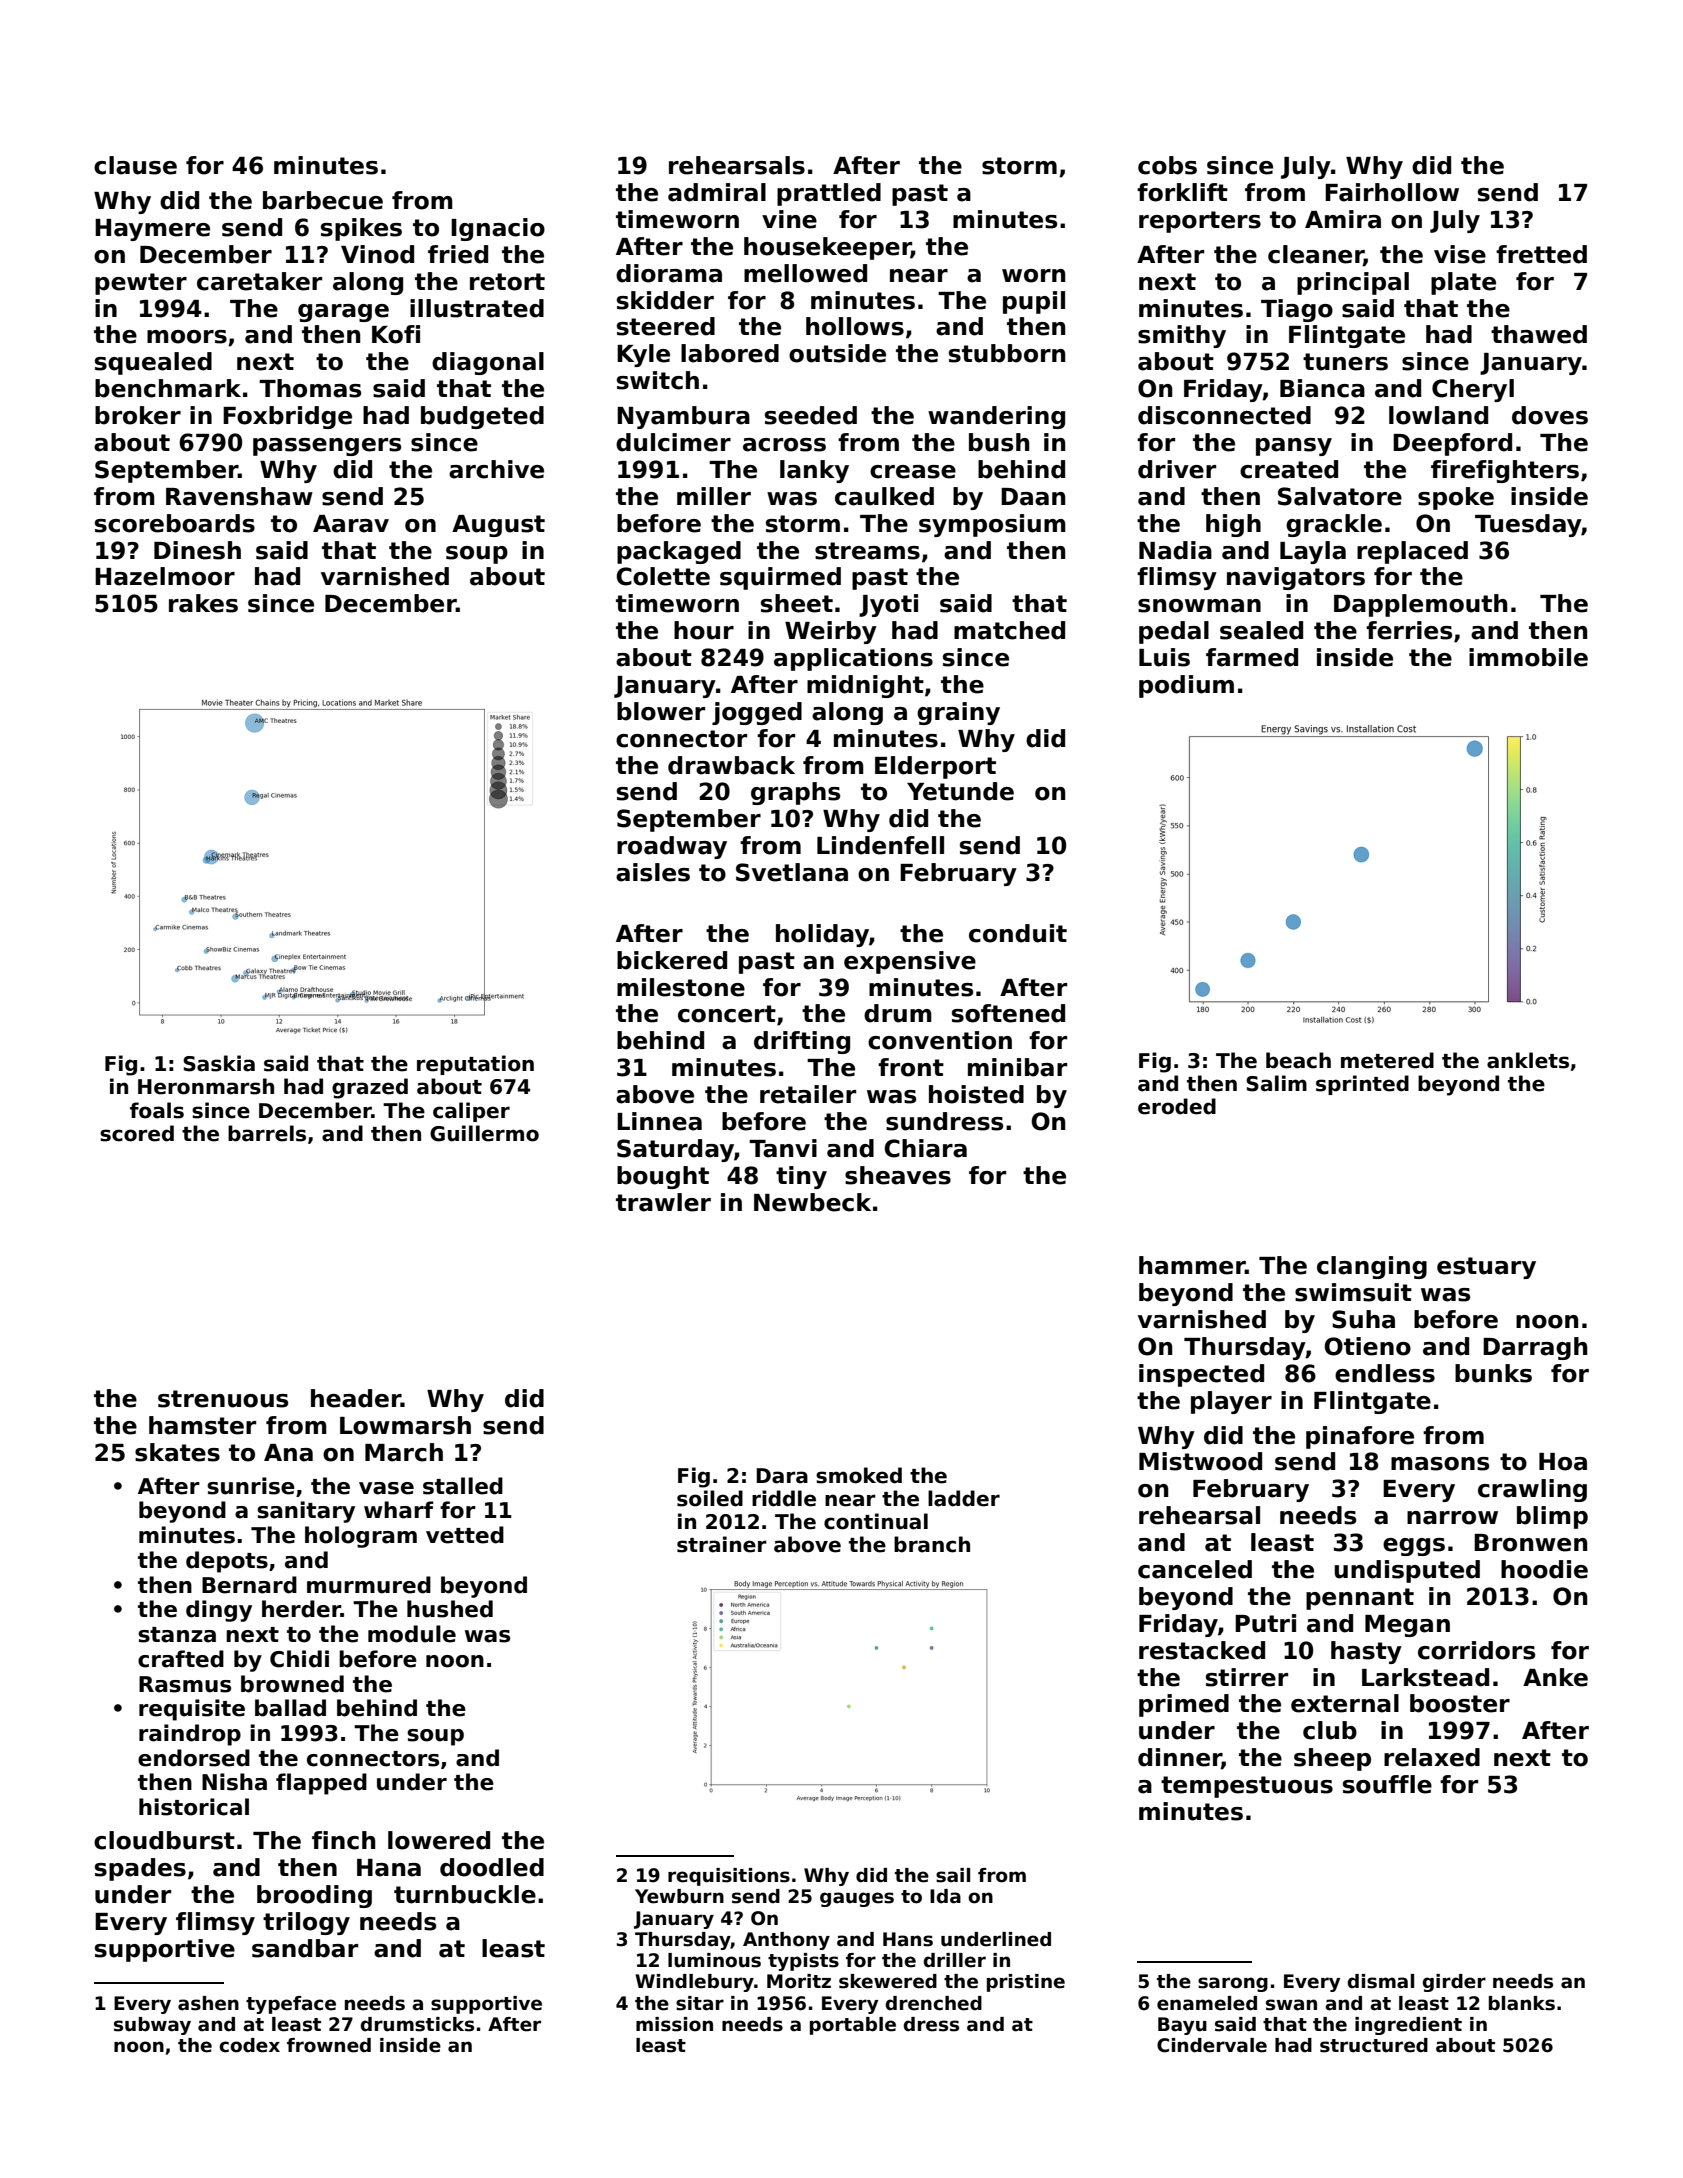 The width and height of the screenshot is (1683, 2178). Describe the element at coordinates (1340, 496) in the screenshot. I see `Salvatore` at that location.
